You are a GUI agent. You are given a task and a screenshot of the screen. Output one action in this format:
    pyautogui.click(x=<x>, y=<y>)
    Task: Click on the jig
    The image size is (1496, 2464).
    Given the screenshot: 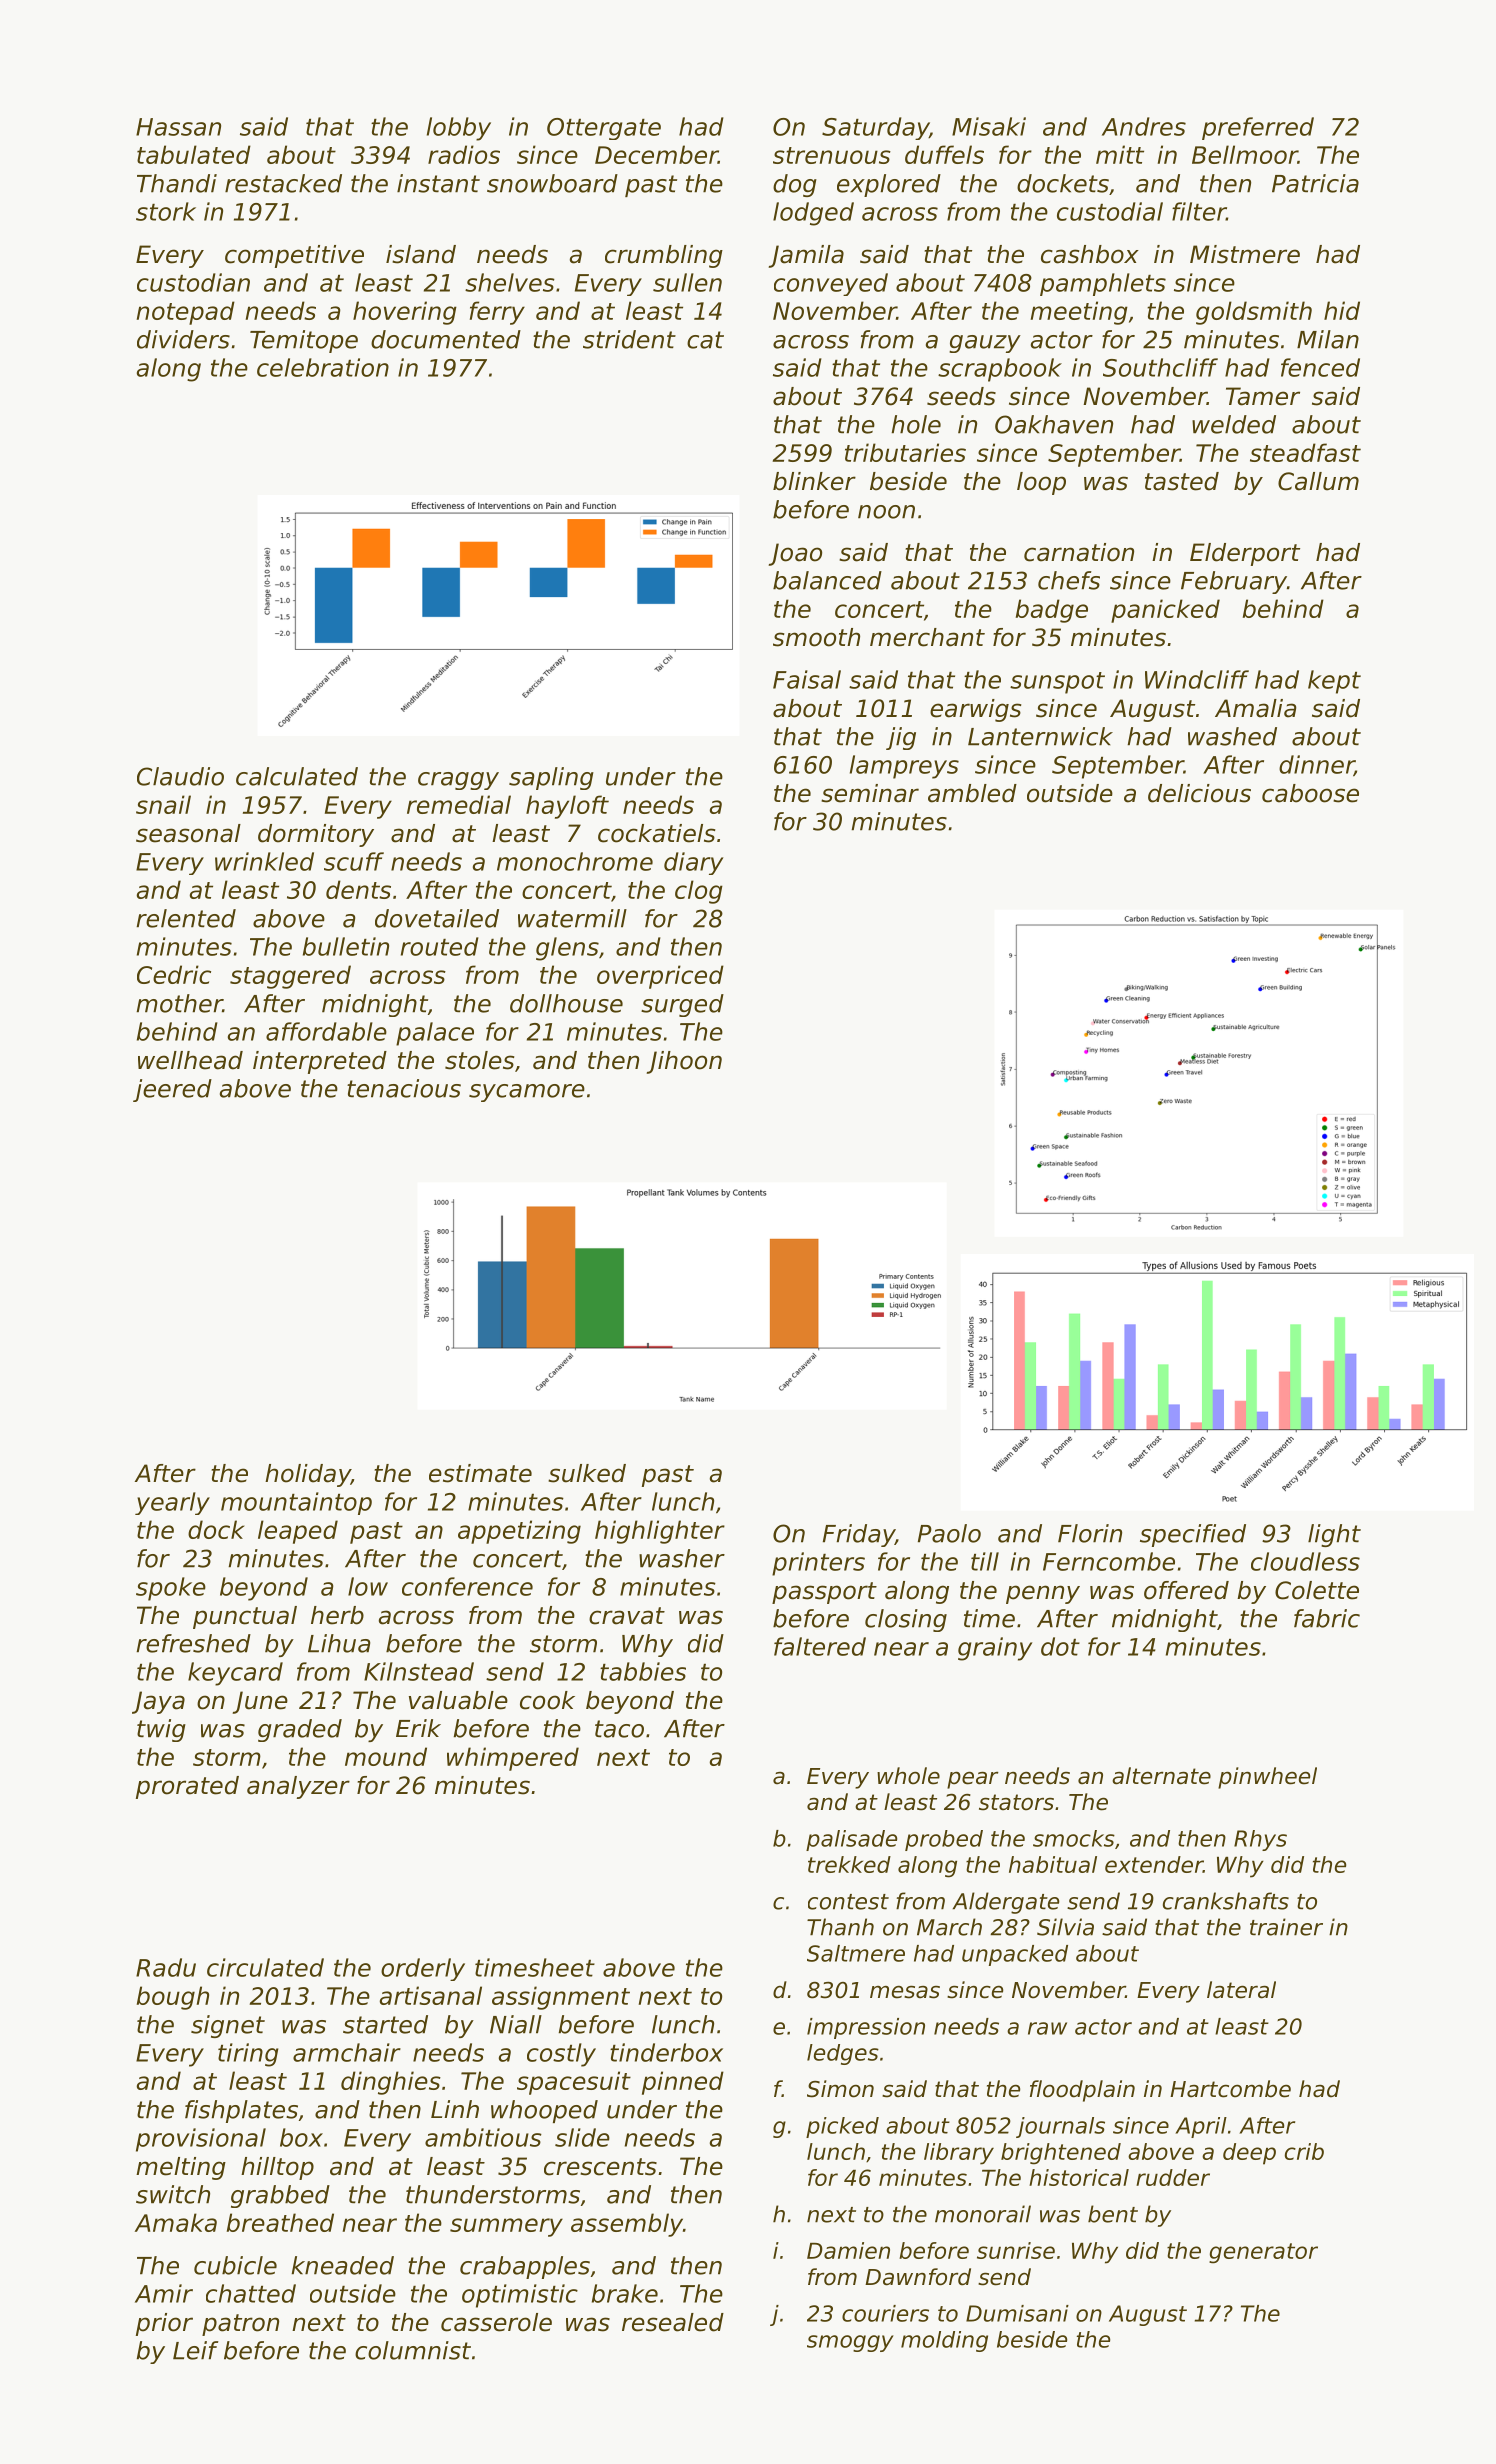 What is the action you would take?
    pyautogui.click(x=901, y=738)
